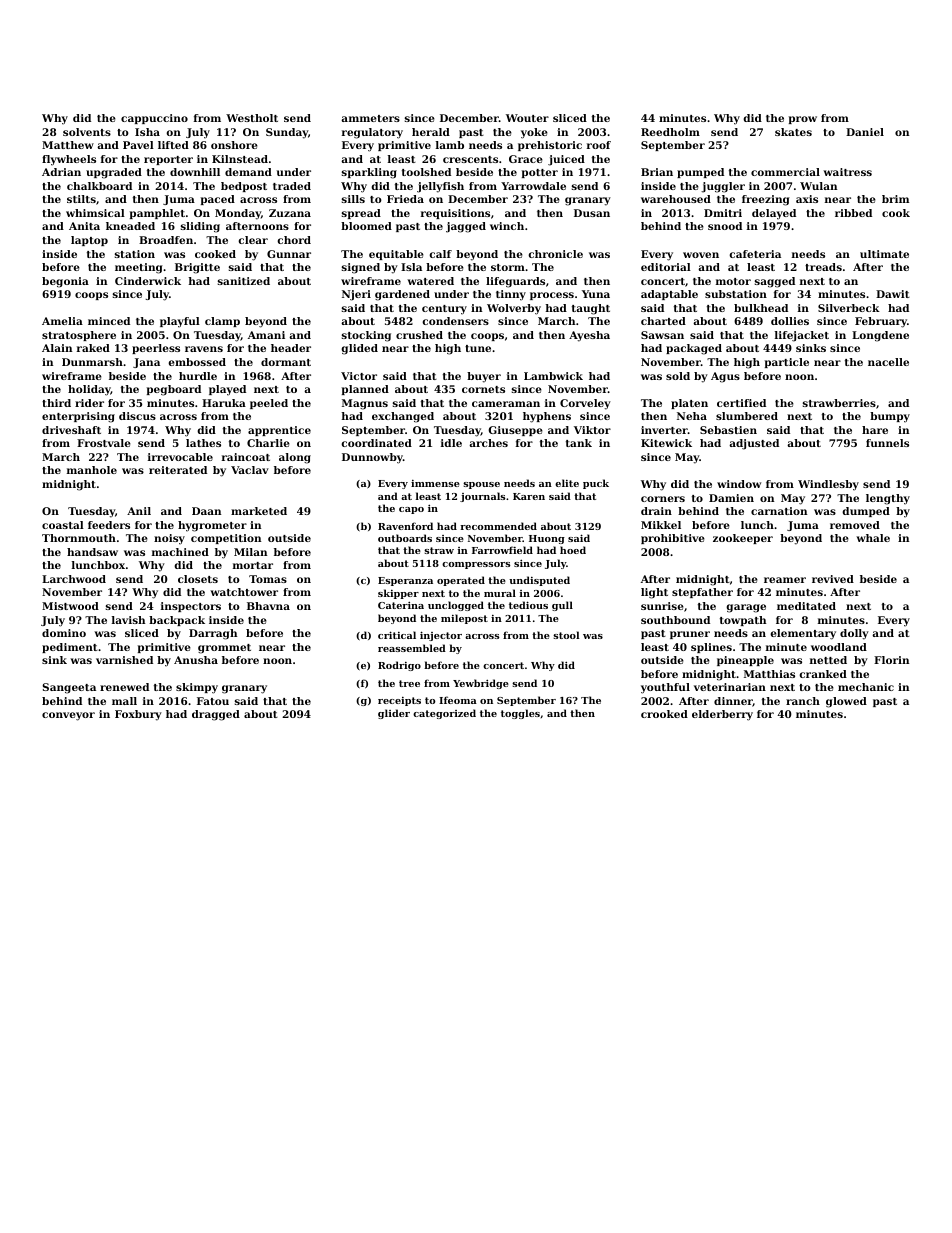  What do you see at coordinates (888, 499) in the screenshot?
I see `lengthy` at bounding box center [888, 499].
